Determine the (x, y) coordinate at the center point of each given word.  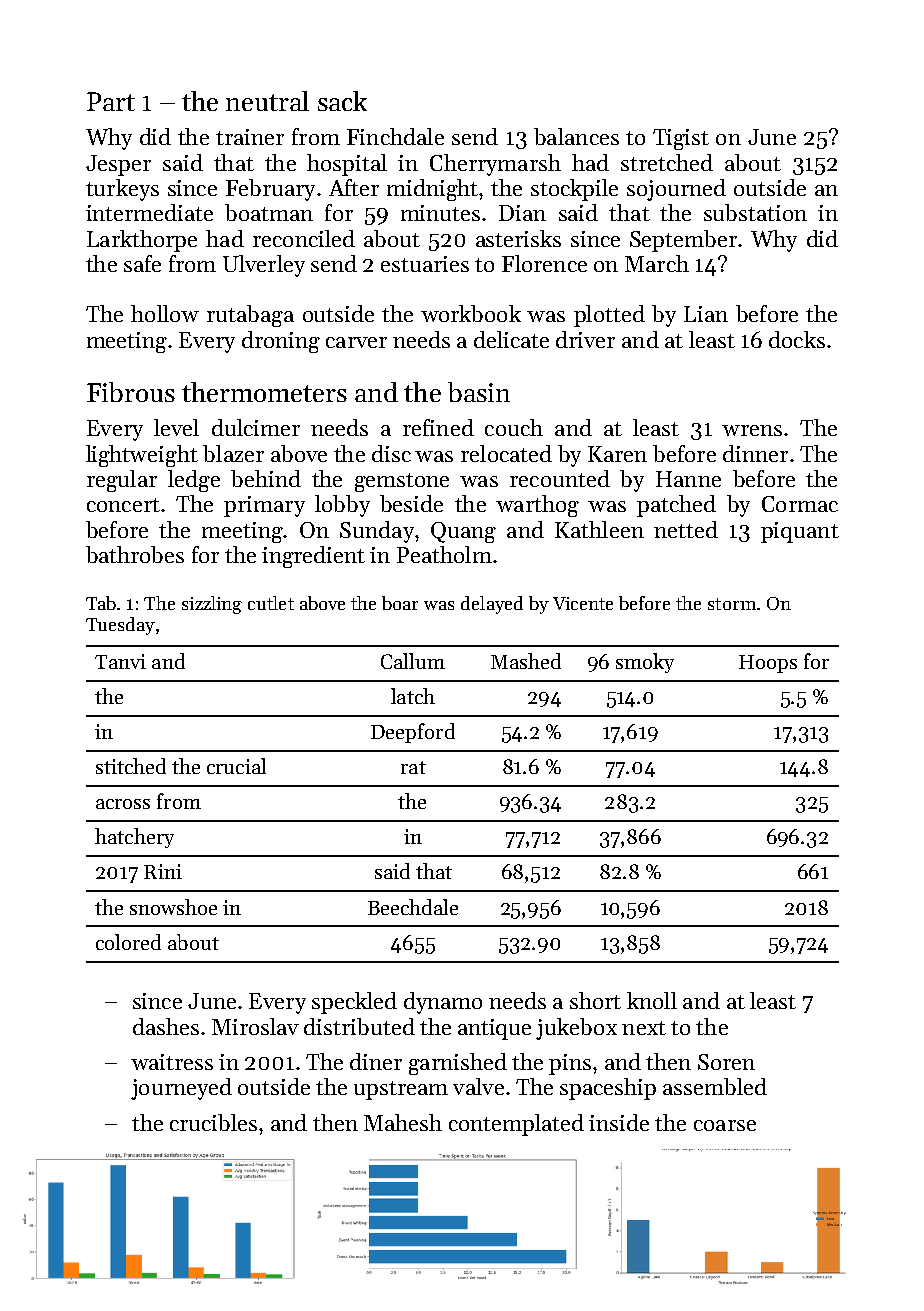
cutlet (271, 603)
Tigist (681, 139)
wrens (752, 430)
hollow (165, 313)
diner (376, 1061)
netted (686, 529)
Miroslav (255, 1026)
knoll (652, 1000)
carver (356, 342)
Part (111, 101)
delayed (492, 605)
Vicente (583, 603)
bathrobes (135, 554)
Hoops (768, 664)
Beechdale (413, 907)
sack (342, 101)
